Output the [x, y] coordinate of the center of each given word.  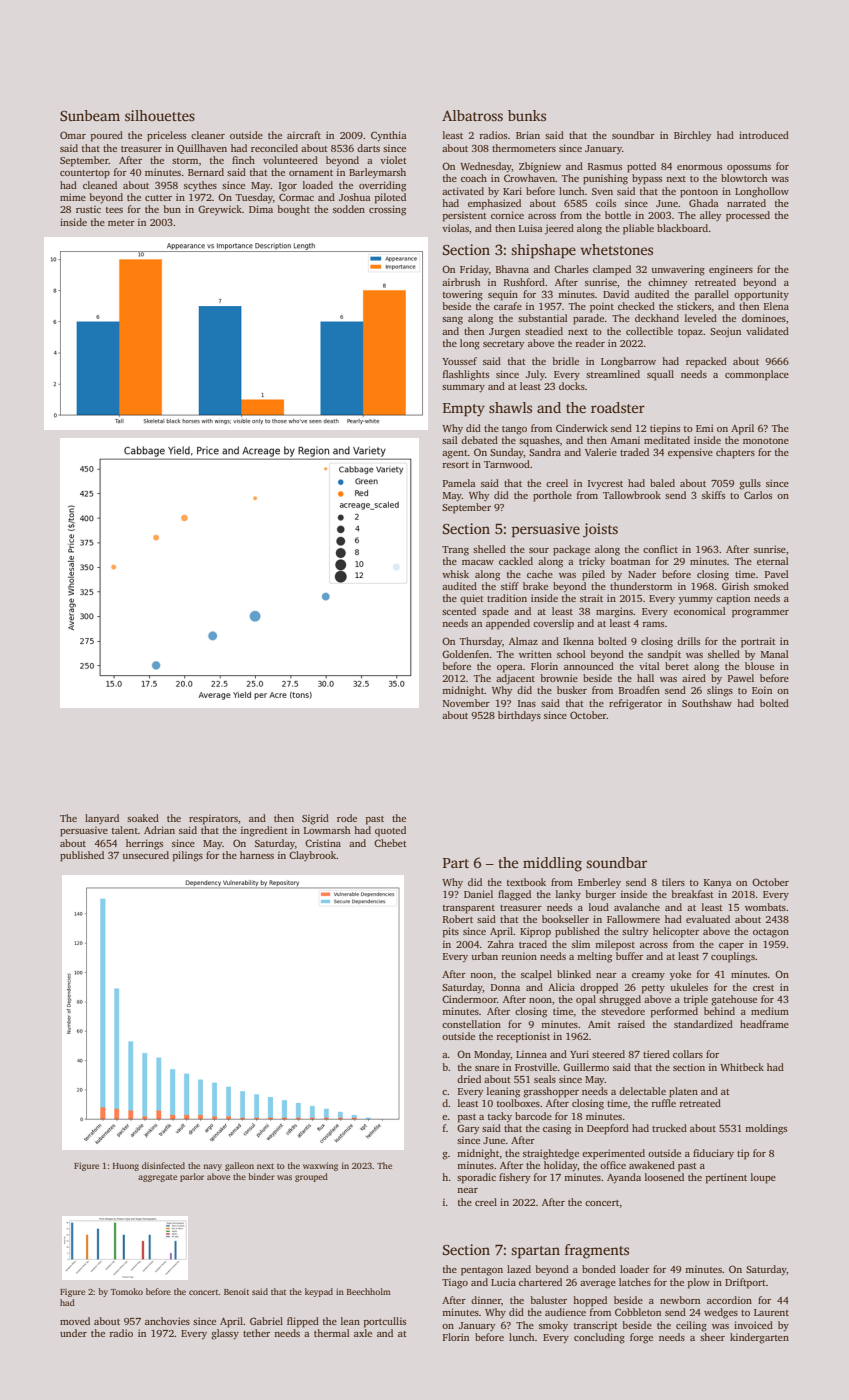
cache [540, 574]
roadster [618, 407]
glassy [225, 1334]
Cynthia [389, 136]
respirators [213, 819]
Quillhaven [202, 149]
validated [767, 331]
